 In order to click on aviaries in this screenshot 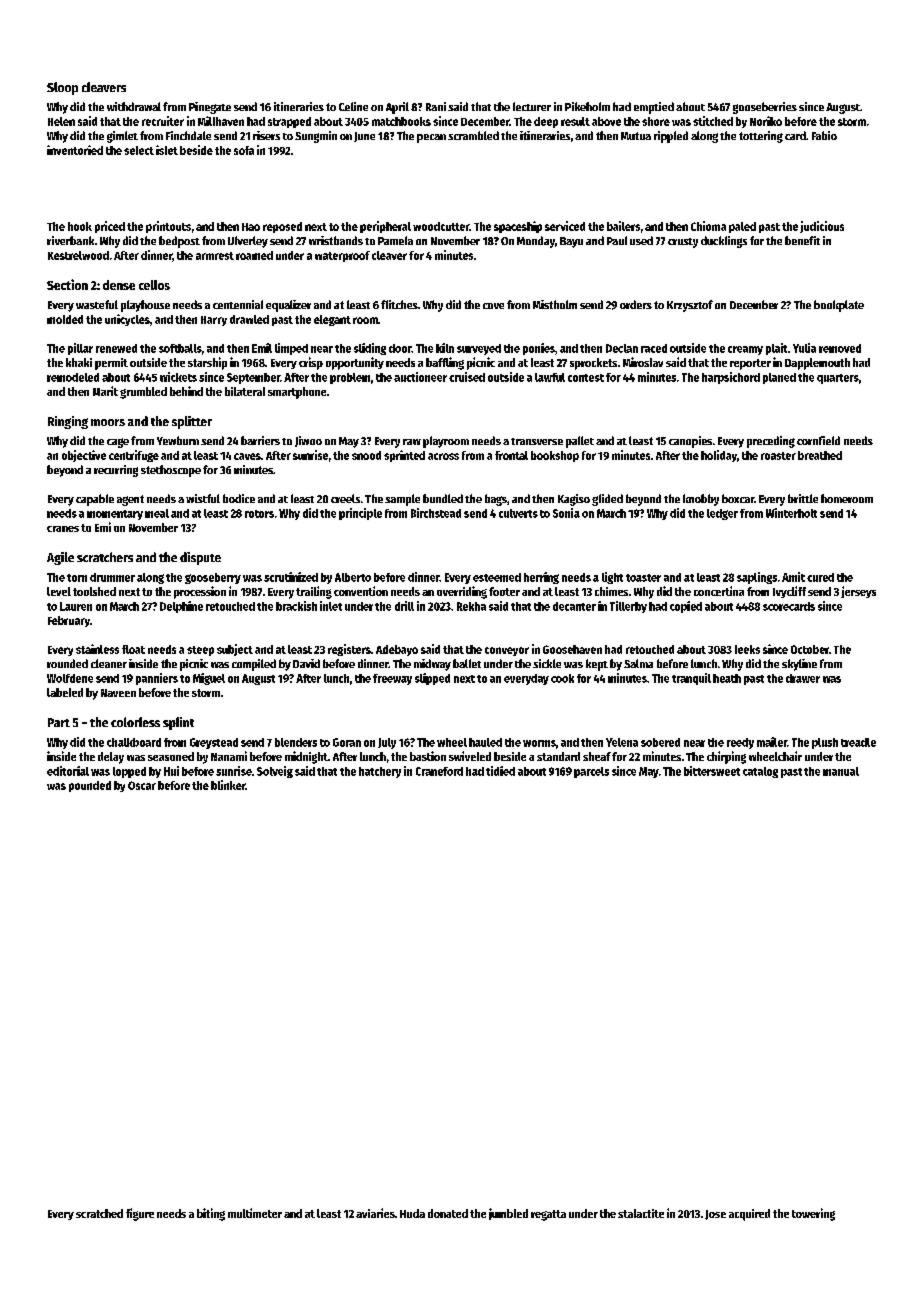, I will do `click(375, 1213)`.
